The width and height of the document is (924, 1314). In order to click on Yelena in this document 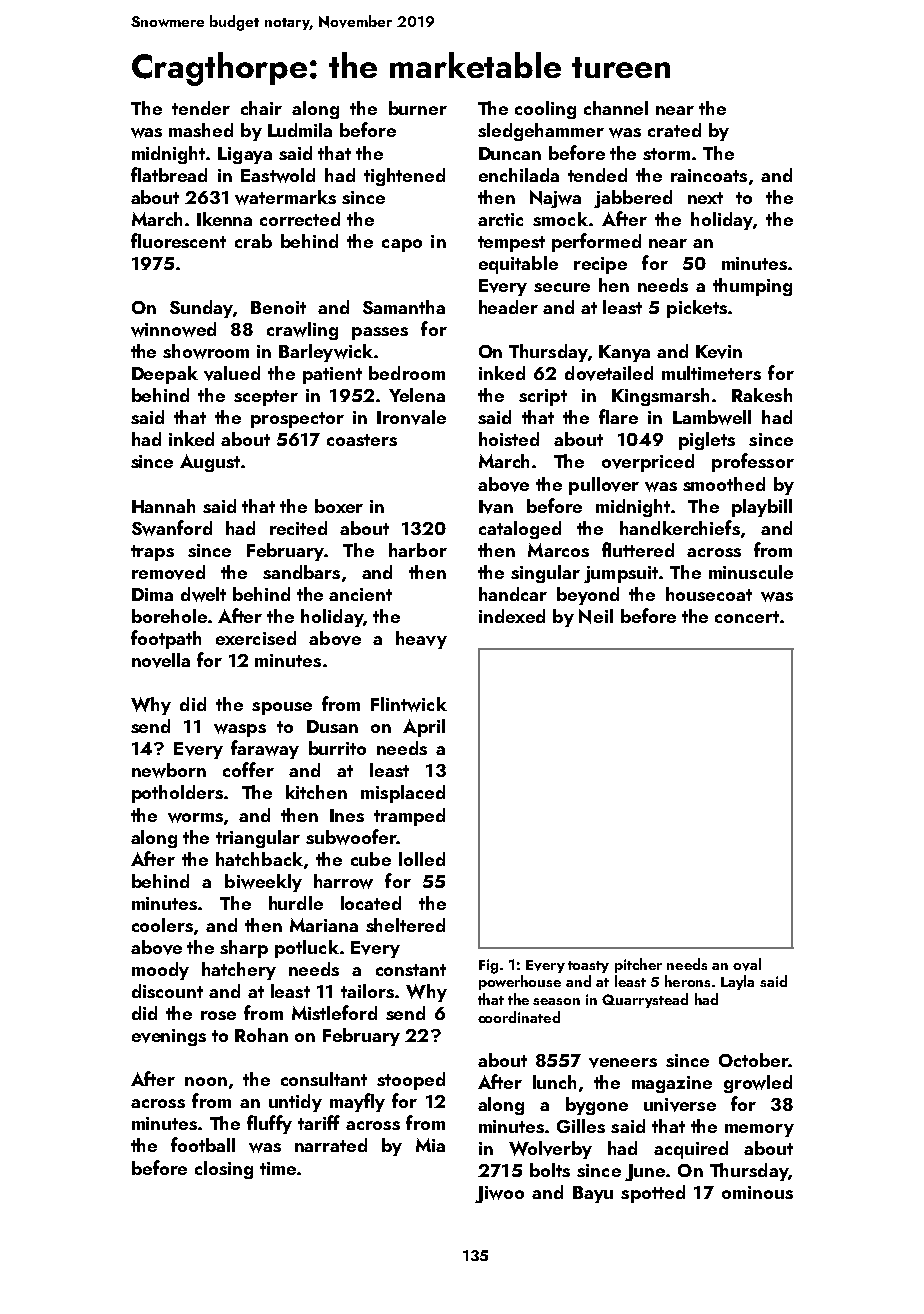, I will do `click(417, 395)`.
